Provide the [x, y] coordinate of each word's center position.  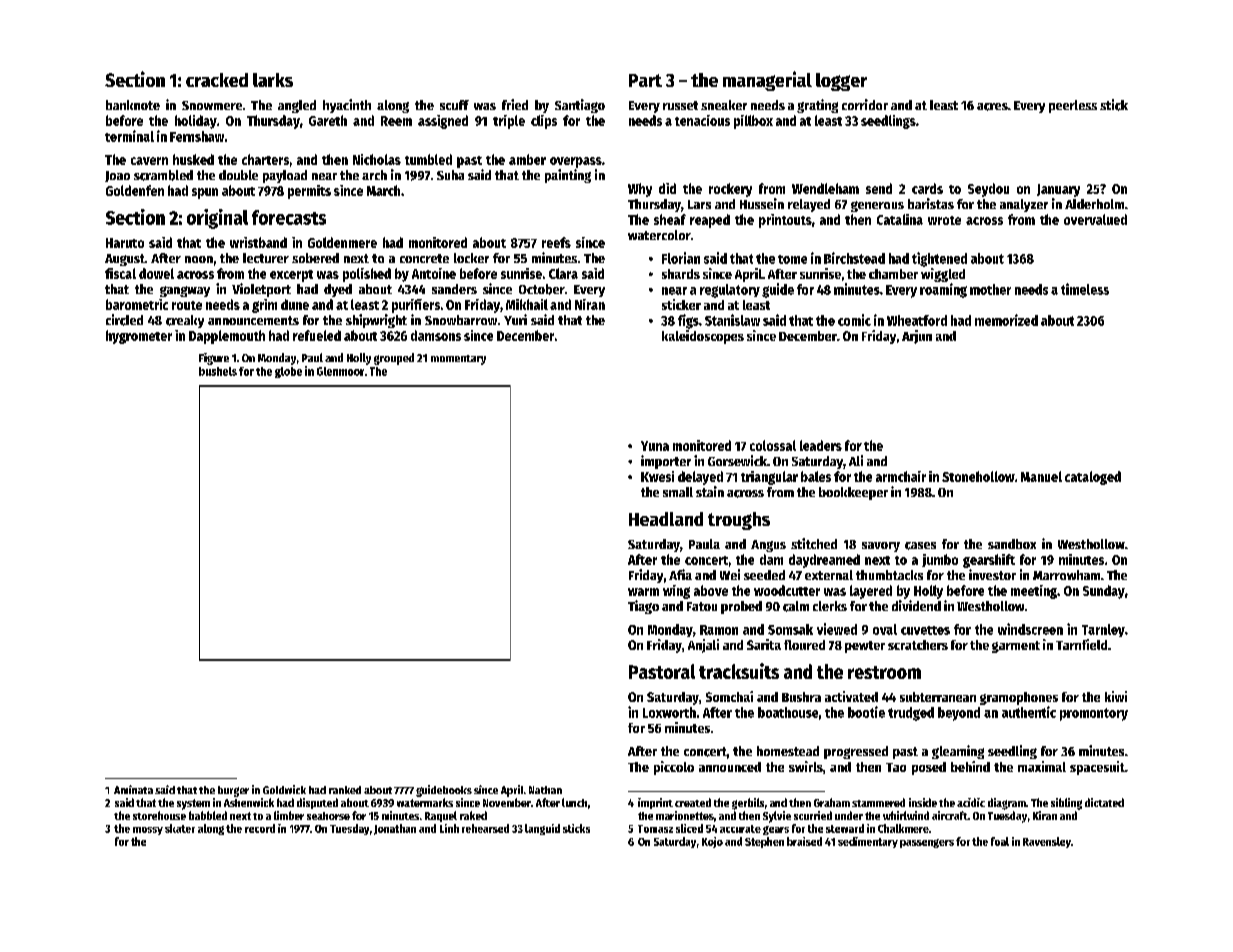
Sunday [1104, 592]
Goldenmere [342, 242]
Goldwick [284, 789]
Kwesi [657, 476]
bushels [218, 371]
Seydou [988, 190]
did [667, 188]
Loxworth [669, 712]
